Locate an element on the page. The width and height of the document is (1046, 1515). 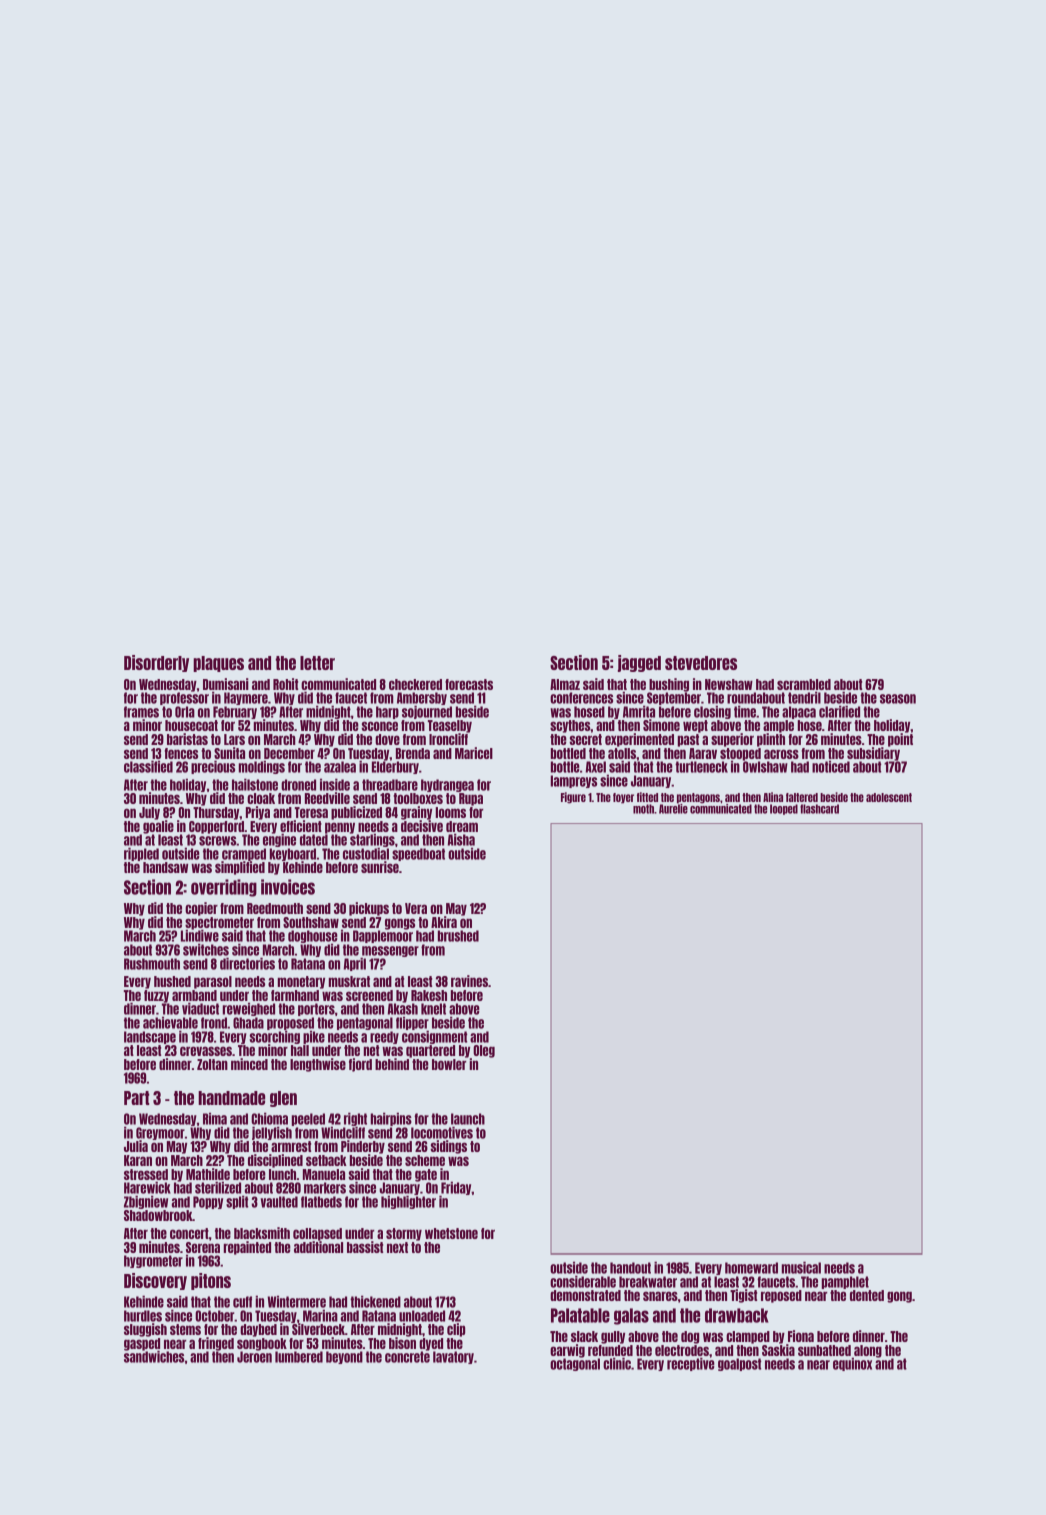
Oleg is located at coordinates (484, 1051).
